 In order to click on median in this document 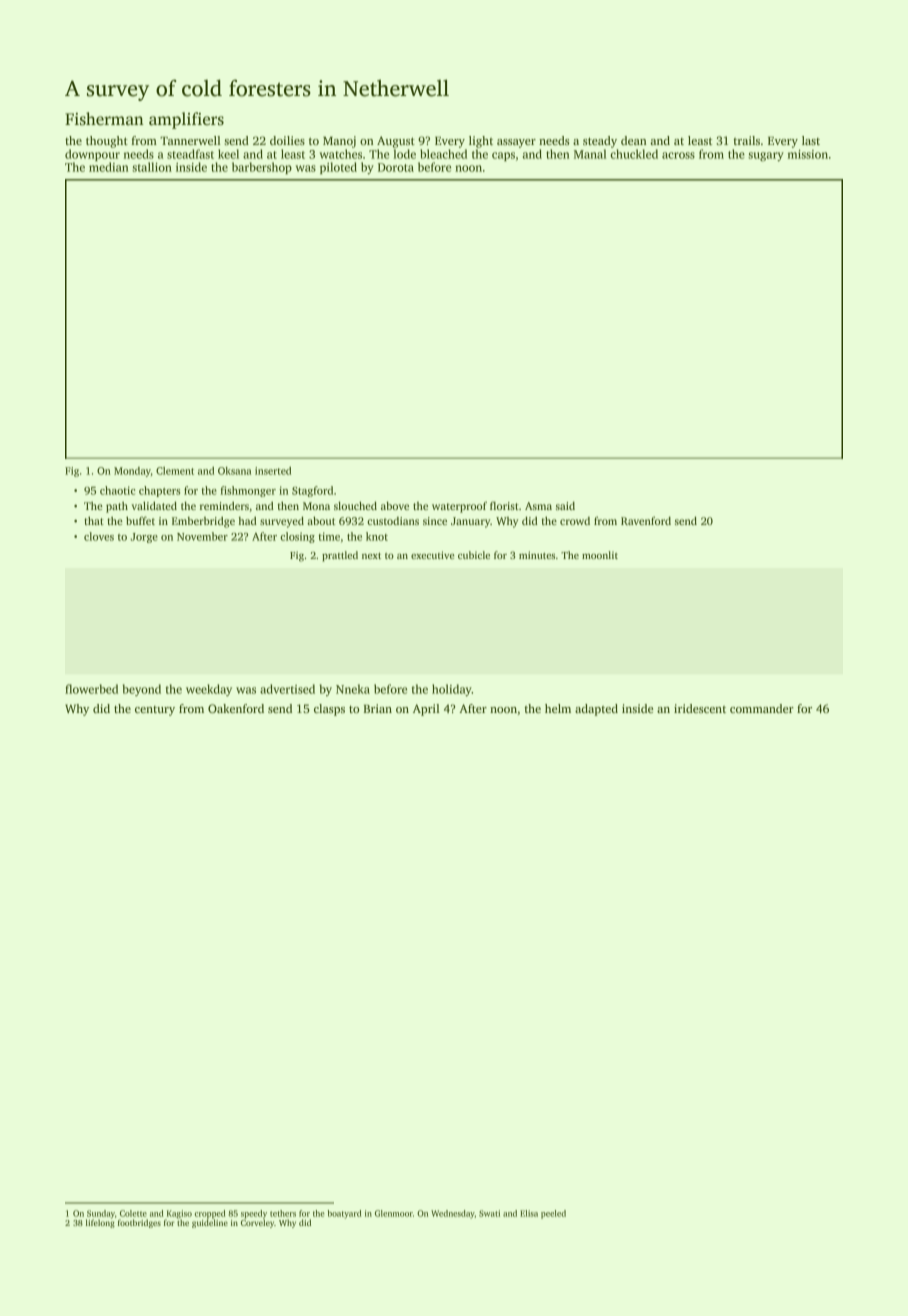, I will do `click(108, 167)`.
